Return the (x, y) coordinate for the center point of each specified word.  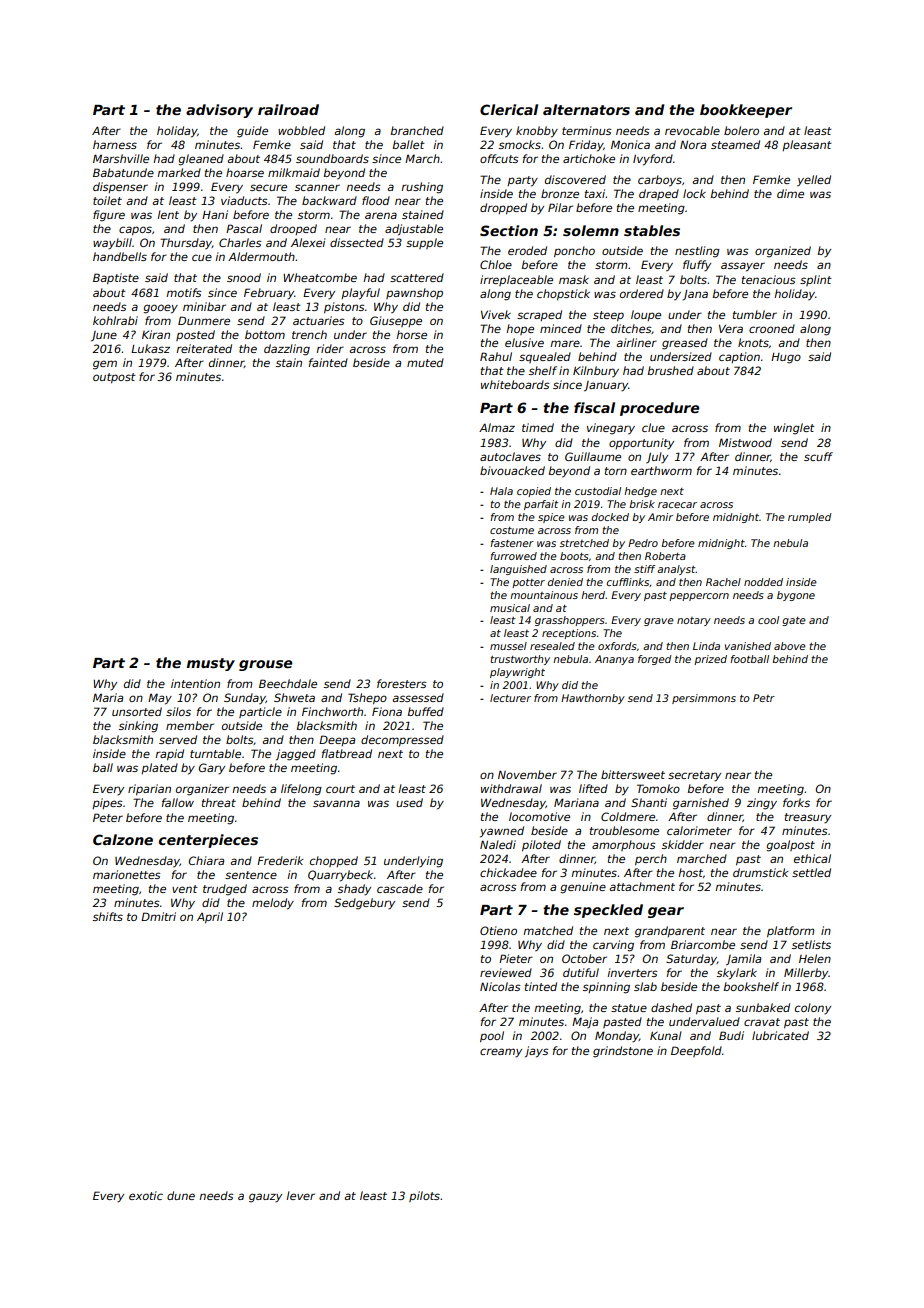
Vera (731, 329)
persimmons (704, 699)
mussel (508, 646)
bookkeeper (746, 111)
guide (252, 132)
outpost (114, 378)
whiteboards (515, 384)
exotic (146, 1195)
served (178, 739)
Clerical (509, 109)
